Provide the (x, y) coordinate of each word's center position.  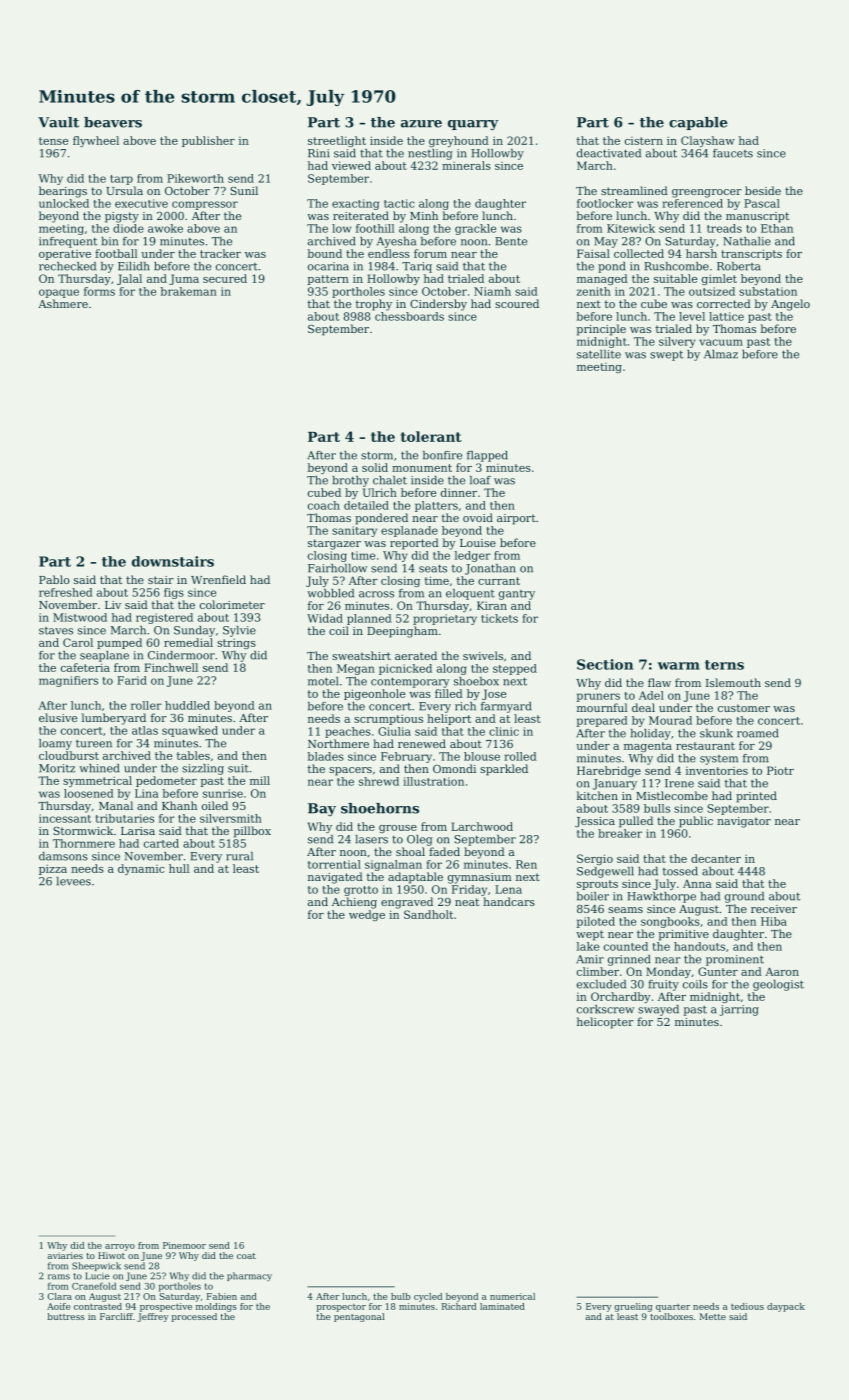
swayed (658, 1010)
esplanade (409, 531)
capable (698, 123)
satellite (599, 354)
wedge (367, 915)
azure (421, 124)
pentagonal (359, 1317)
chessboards (409, 316)
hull (179, 868)
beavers (113, 122)
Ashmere (63, 303)
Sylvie (239, 631)
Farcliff (116, 1316)
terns (724, 665)
